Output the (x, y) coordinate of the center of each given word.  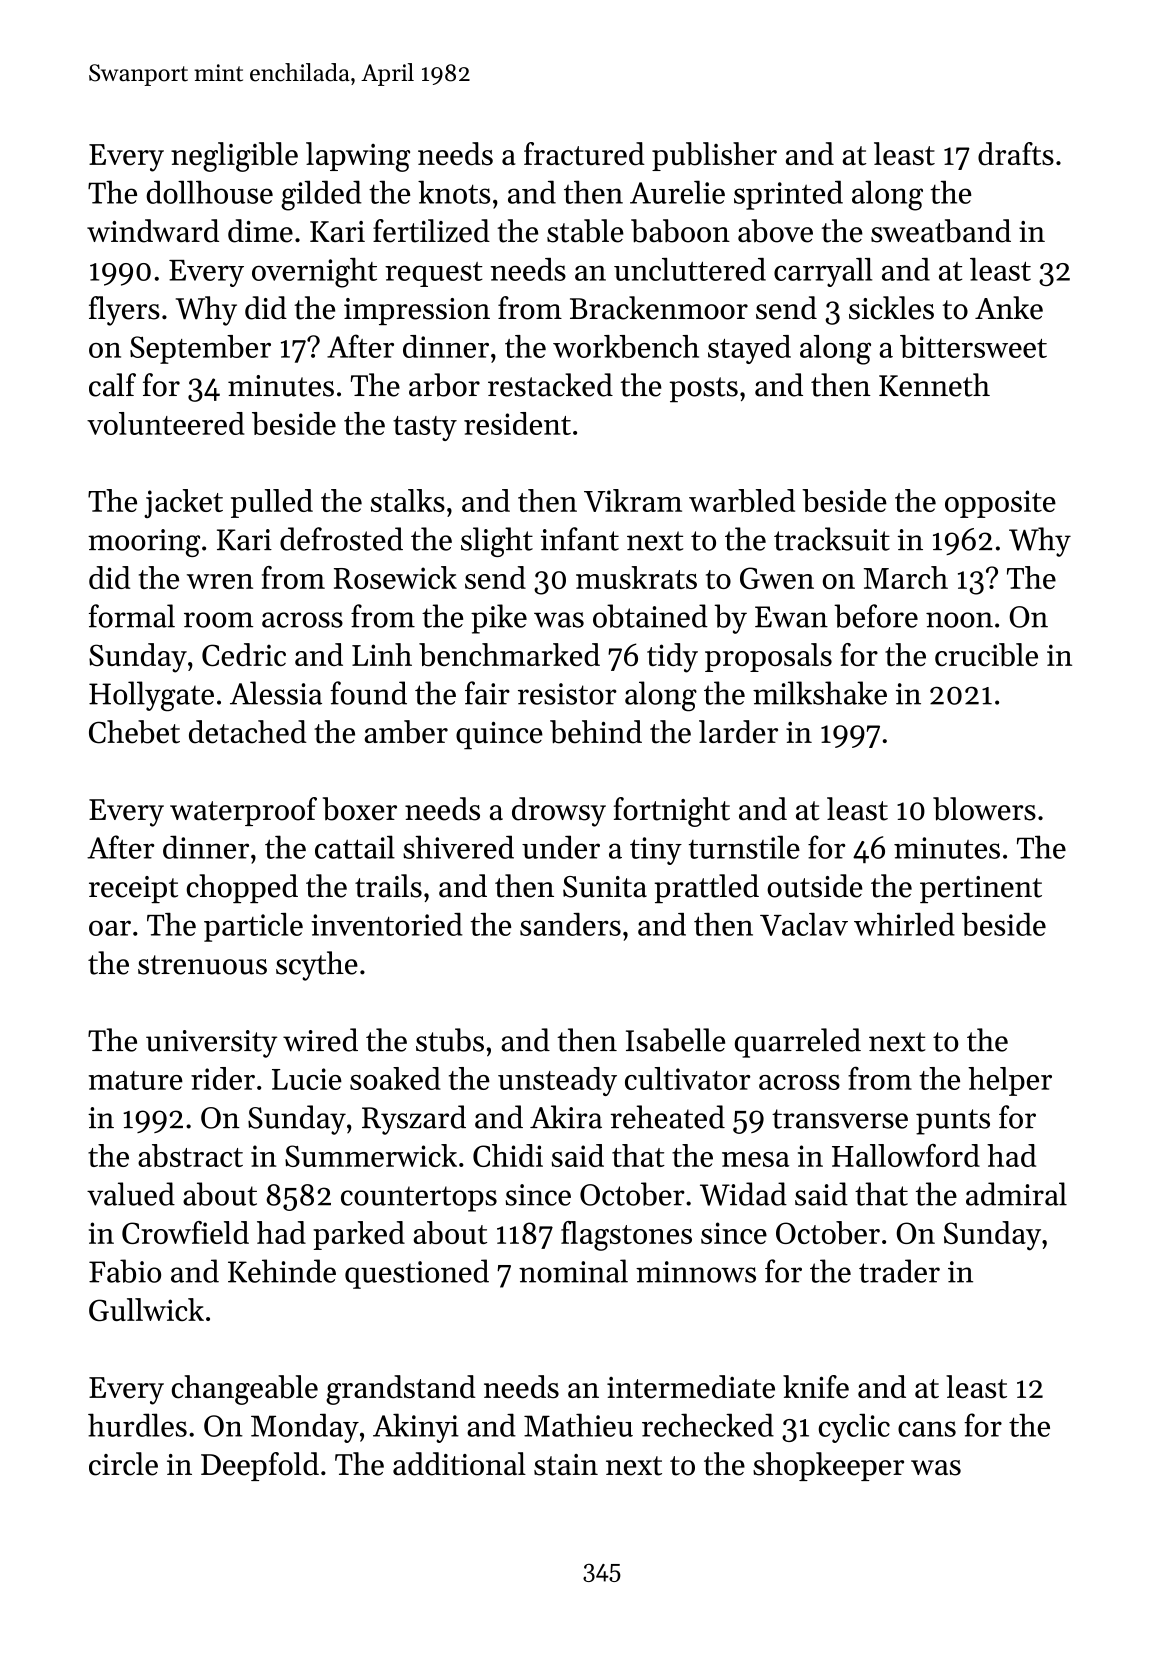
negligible (234, 157)
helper (1010, 1081)
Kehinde (282, 1271)
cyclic (854, 1428)
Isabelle (675, 1040)
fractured (584, 154)
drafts (1016, 154)
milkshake (820, 693)
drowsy (559, 812)
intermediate (691, 1387)
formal (132, 616)
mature (136, 1080)
